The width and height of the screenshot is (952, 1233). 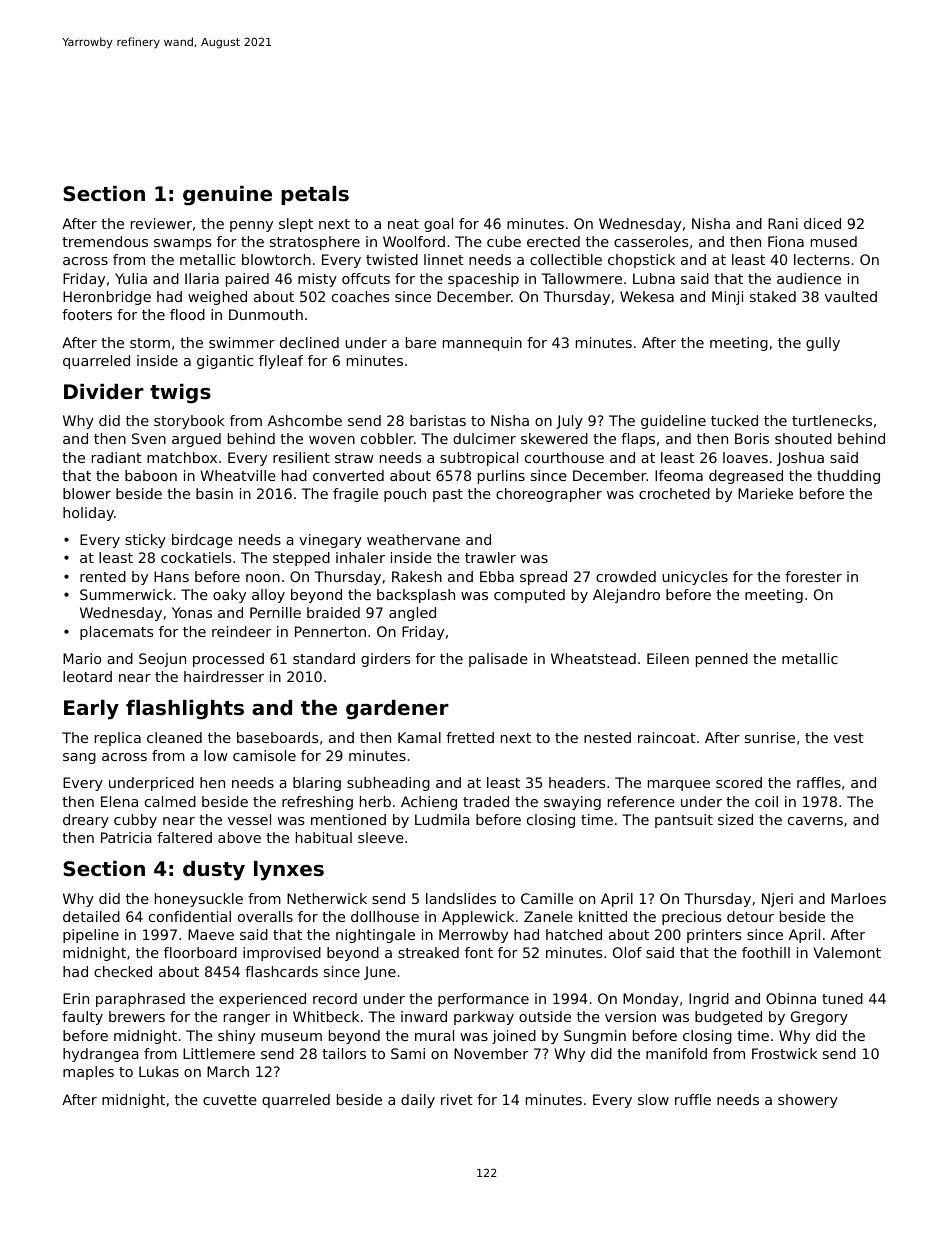 I want to click on floorboard, so click(x=200, y=952).
